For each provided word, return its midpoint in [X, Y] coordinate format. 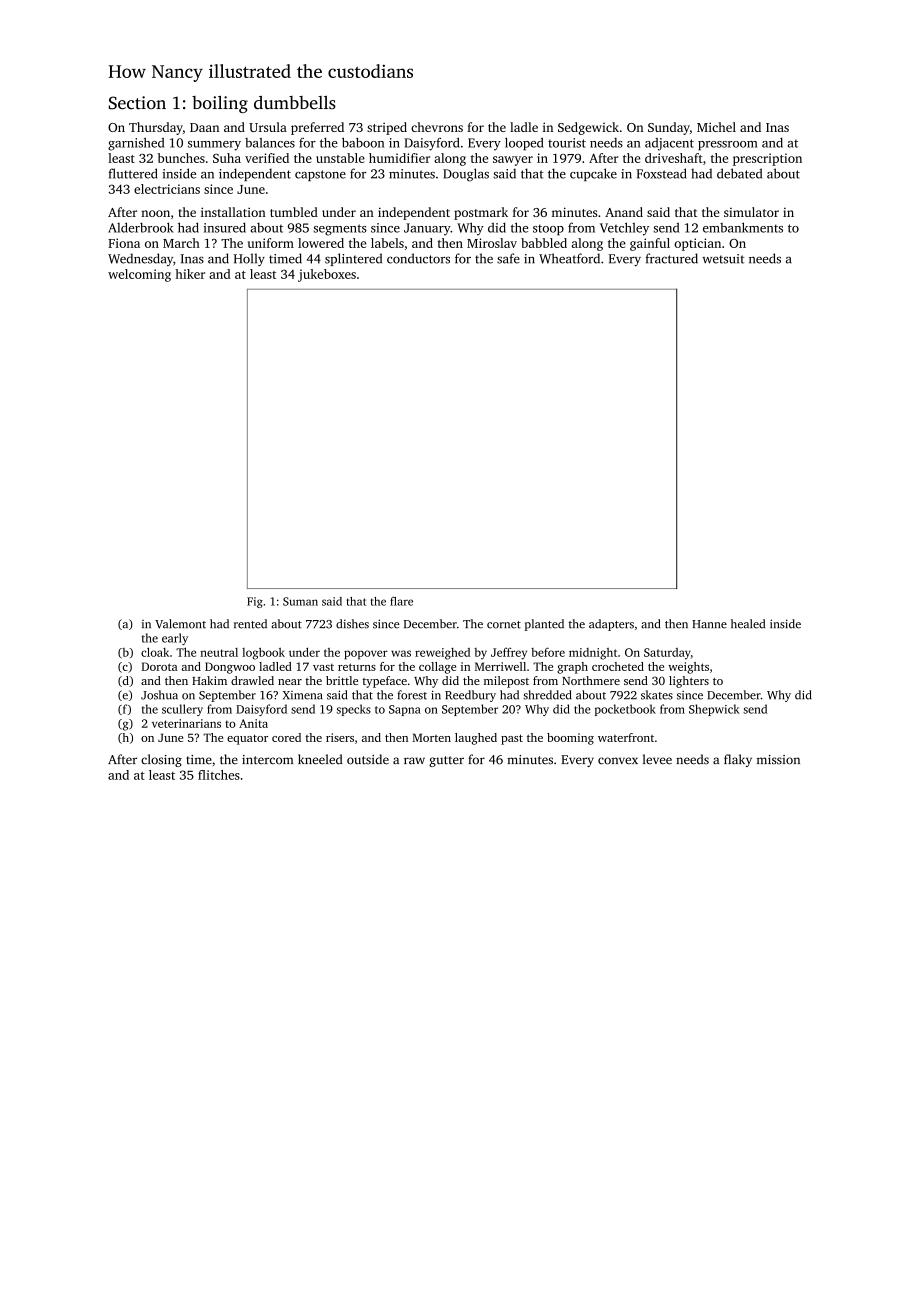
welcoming [139, 275]
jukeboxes [327, 275]
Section [137, 103]
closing [161, 760]
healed [748, 624]
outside [368, 759]
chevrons [437, 127]
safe [508, 258]
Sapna [405, 710]
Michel [716, 127]
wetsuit [723, 259]
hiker [190, 274]
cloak [155, 652]
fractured [672, 258]
